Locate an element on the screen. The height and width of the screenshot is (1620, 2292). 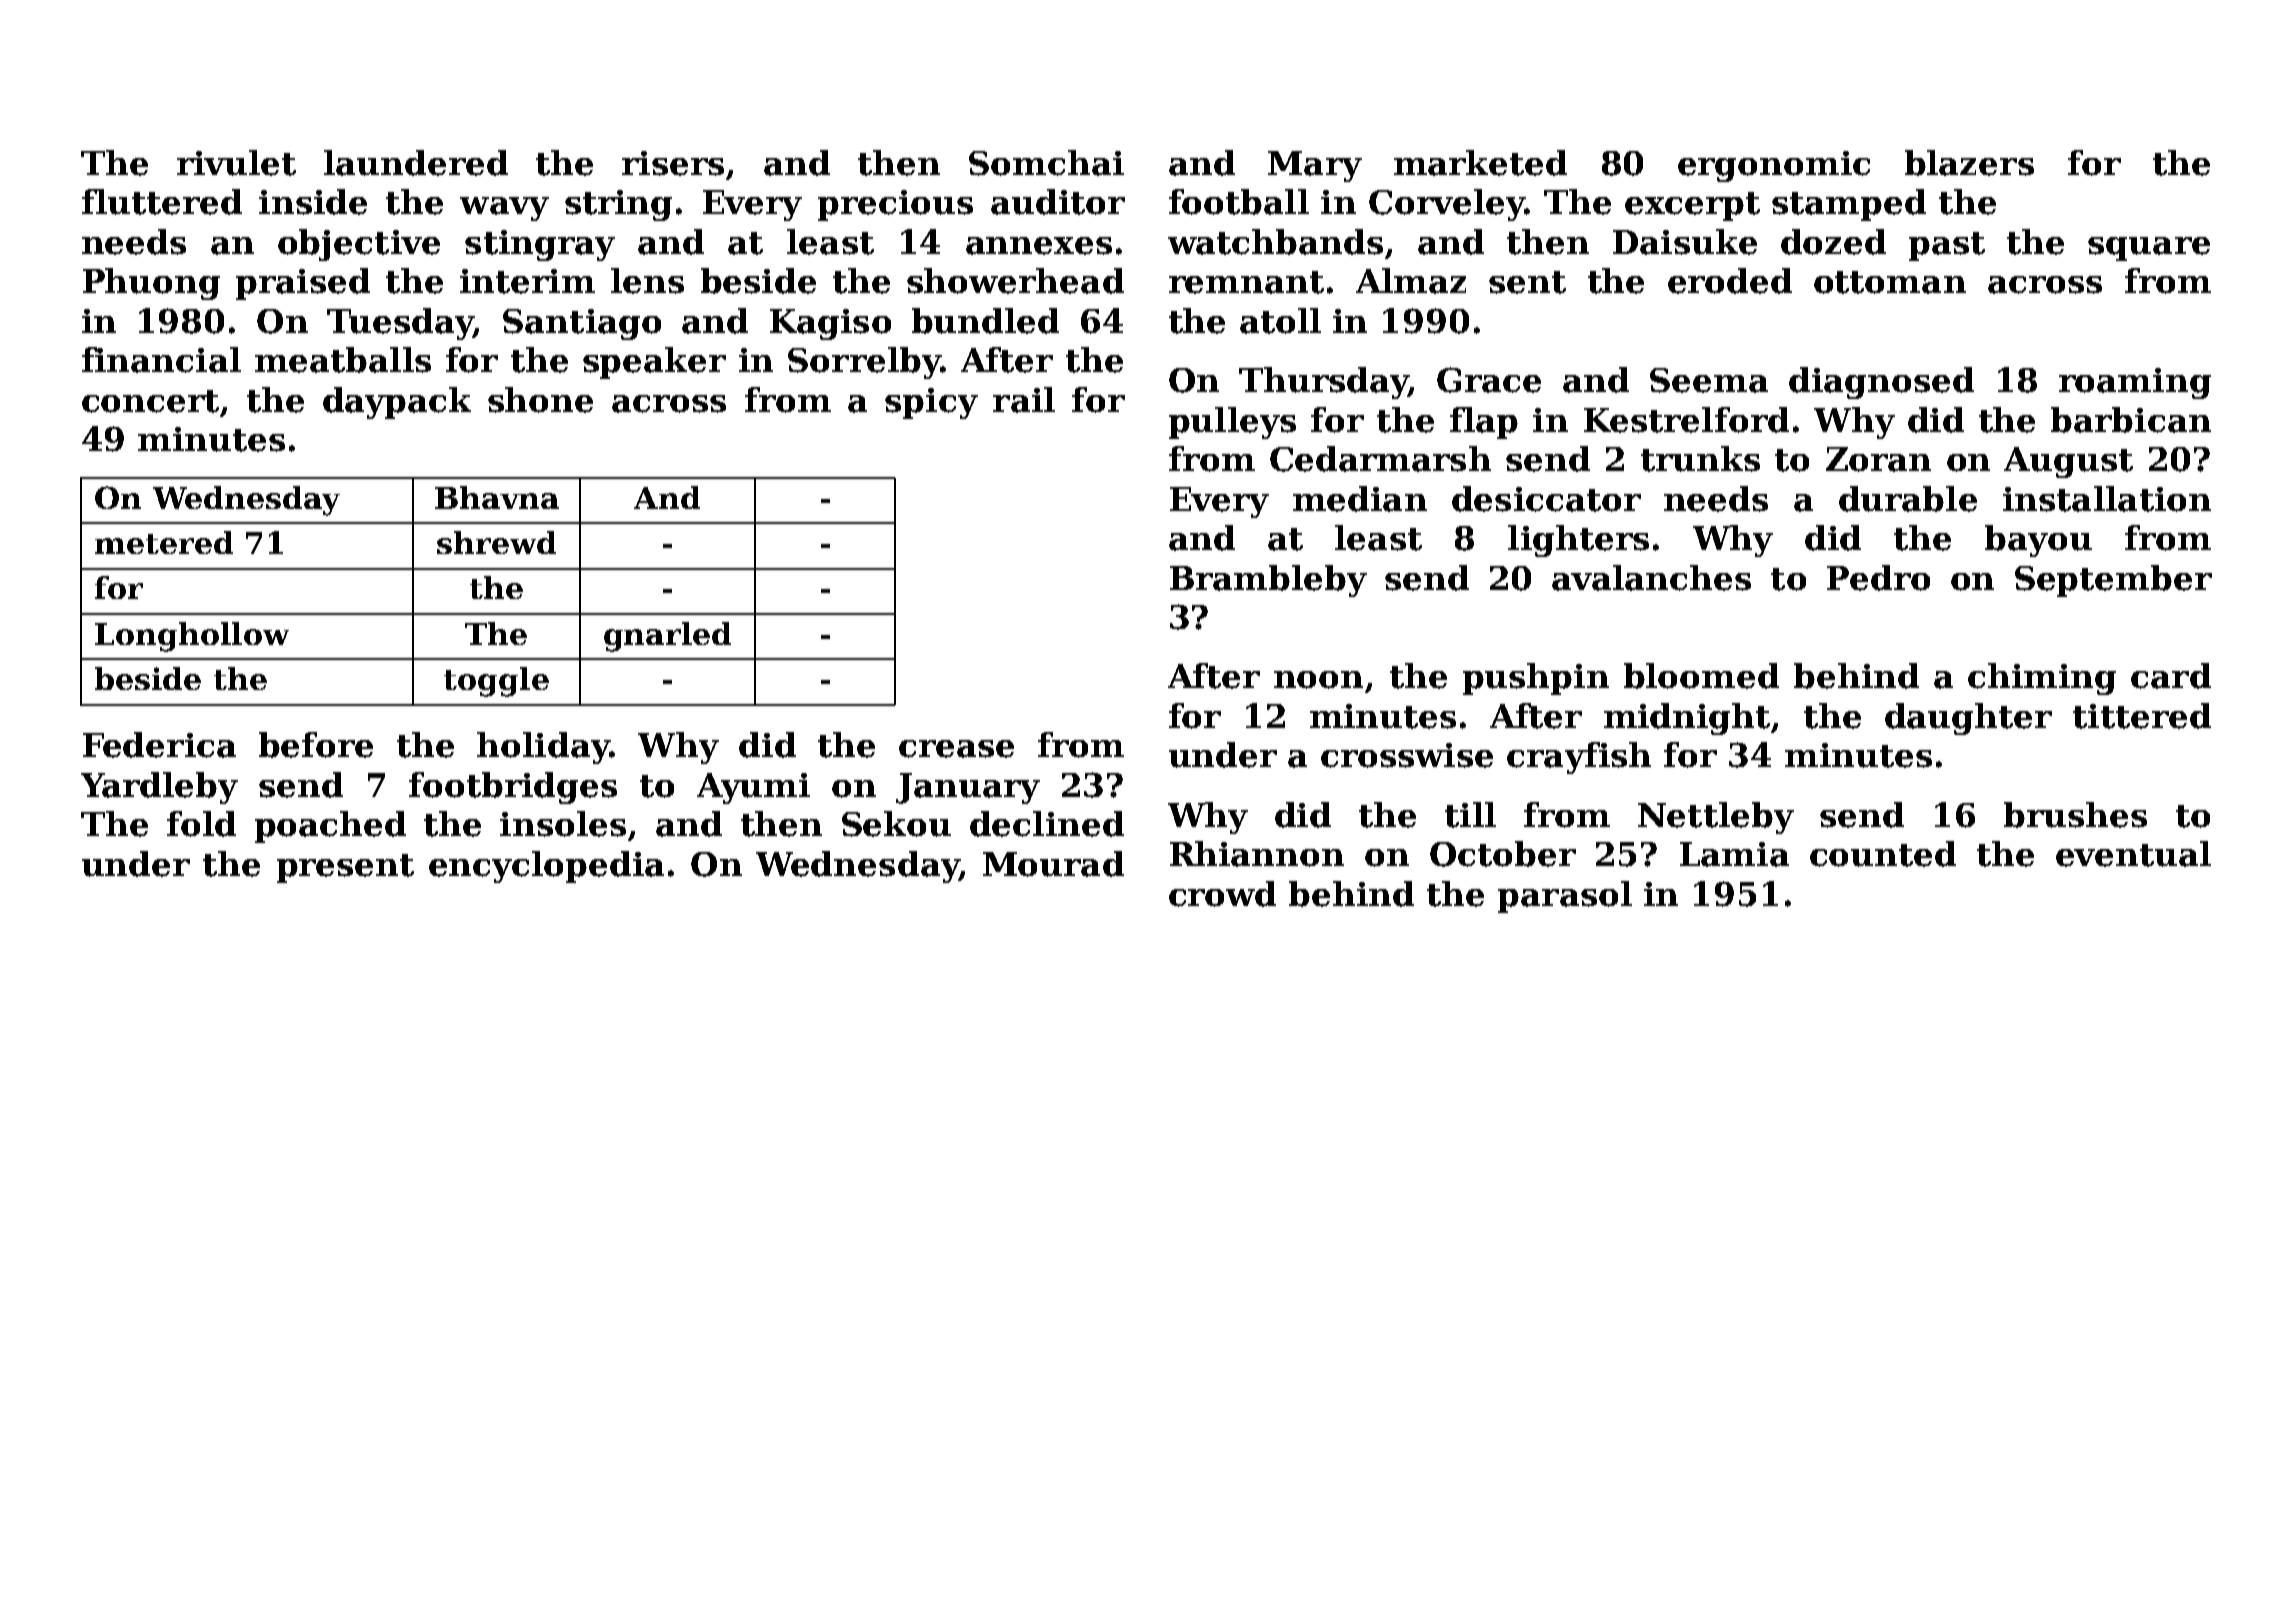
Tuesday is located at coordinates (400, 324).
